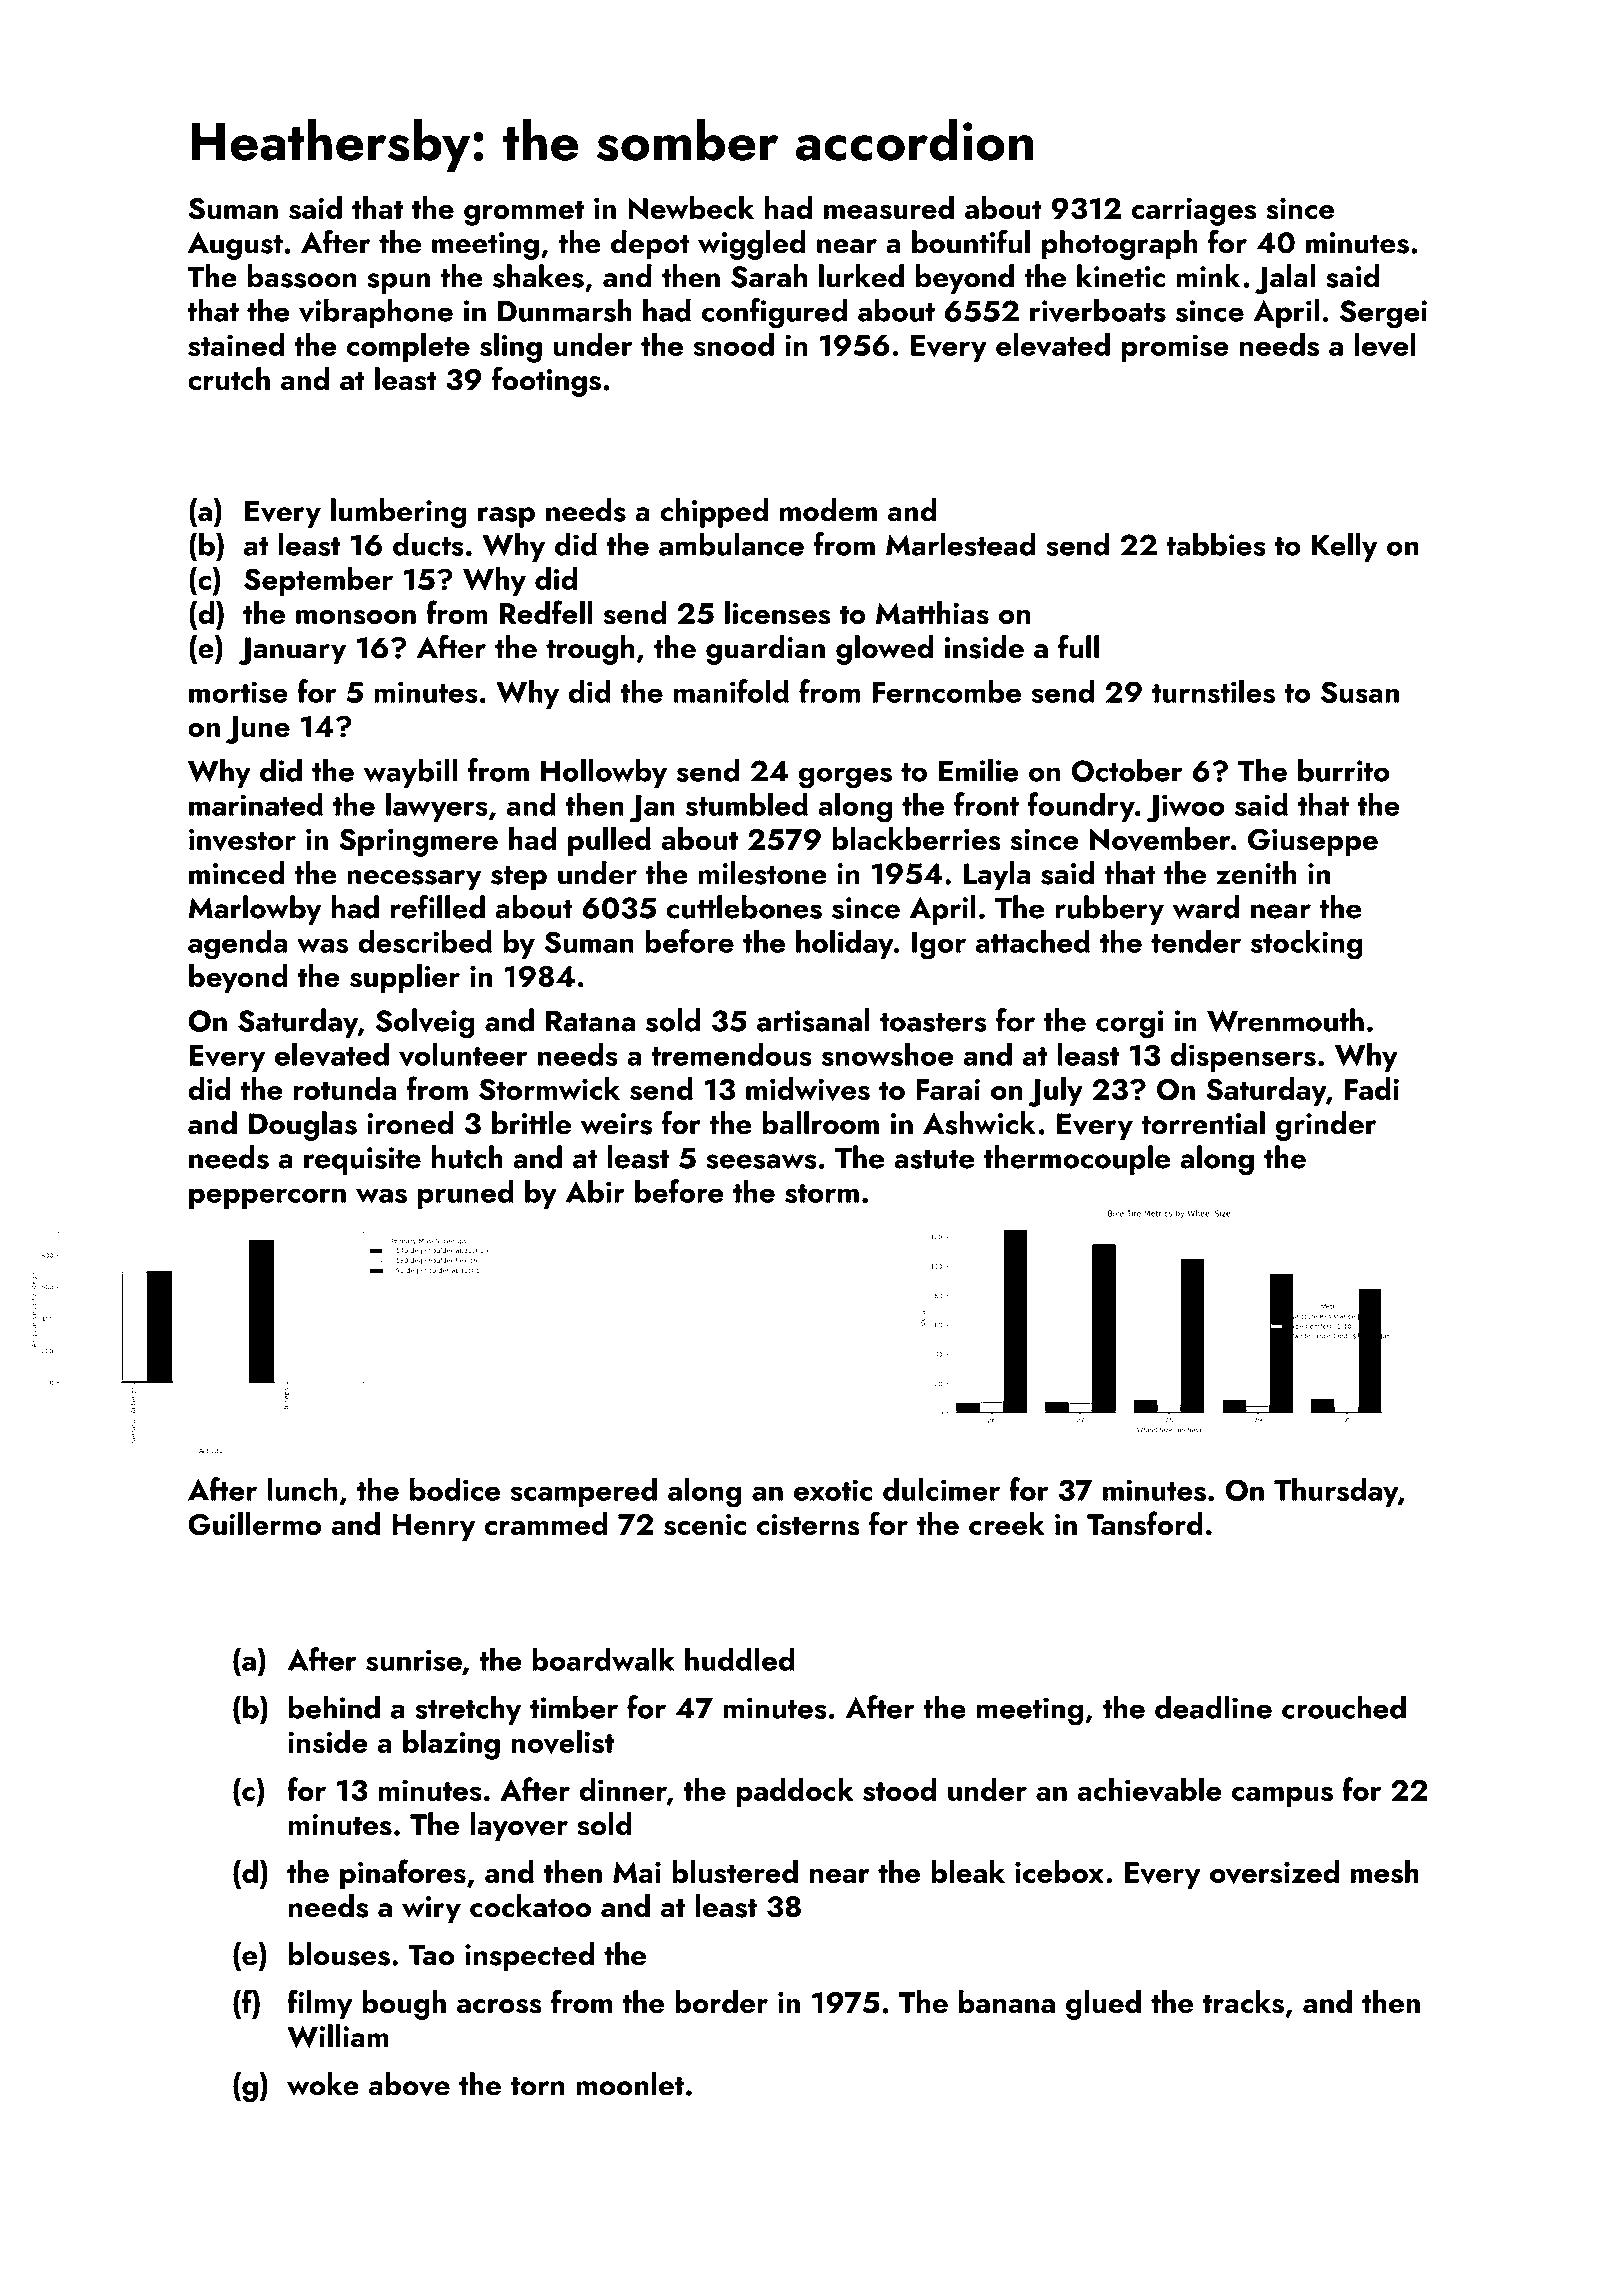 This page has width=1620, height=2292. Describe the element at coordinates (1372, 1088) in the page. I see `Fadi` at that location.
